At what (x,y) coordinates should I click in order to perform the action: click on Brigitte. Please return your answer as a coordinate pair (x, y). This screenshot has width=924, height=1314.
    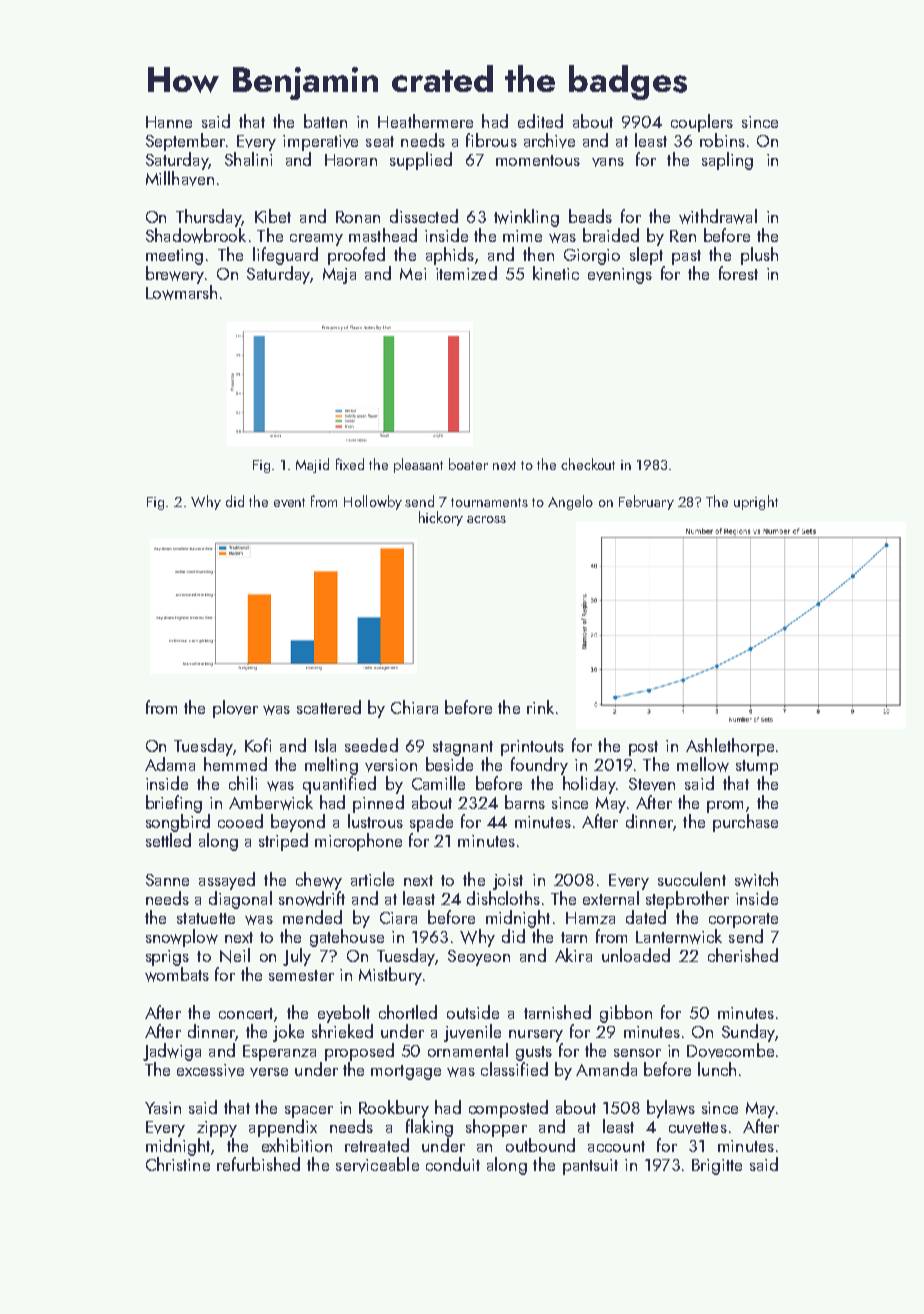
    Looking at the image, I should click on (717, 1167).
